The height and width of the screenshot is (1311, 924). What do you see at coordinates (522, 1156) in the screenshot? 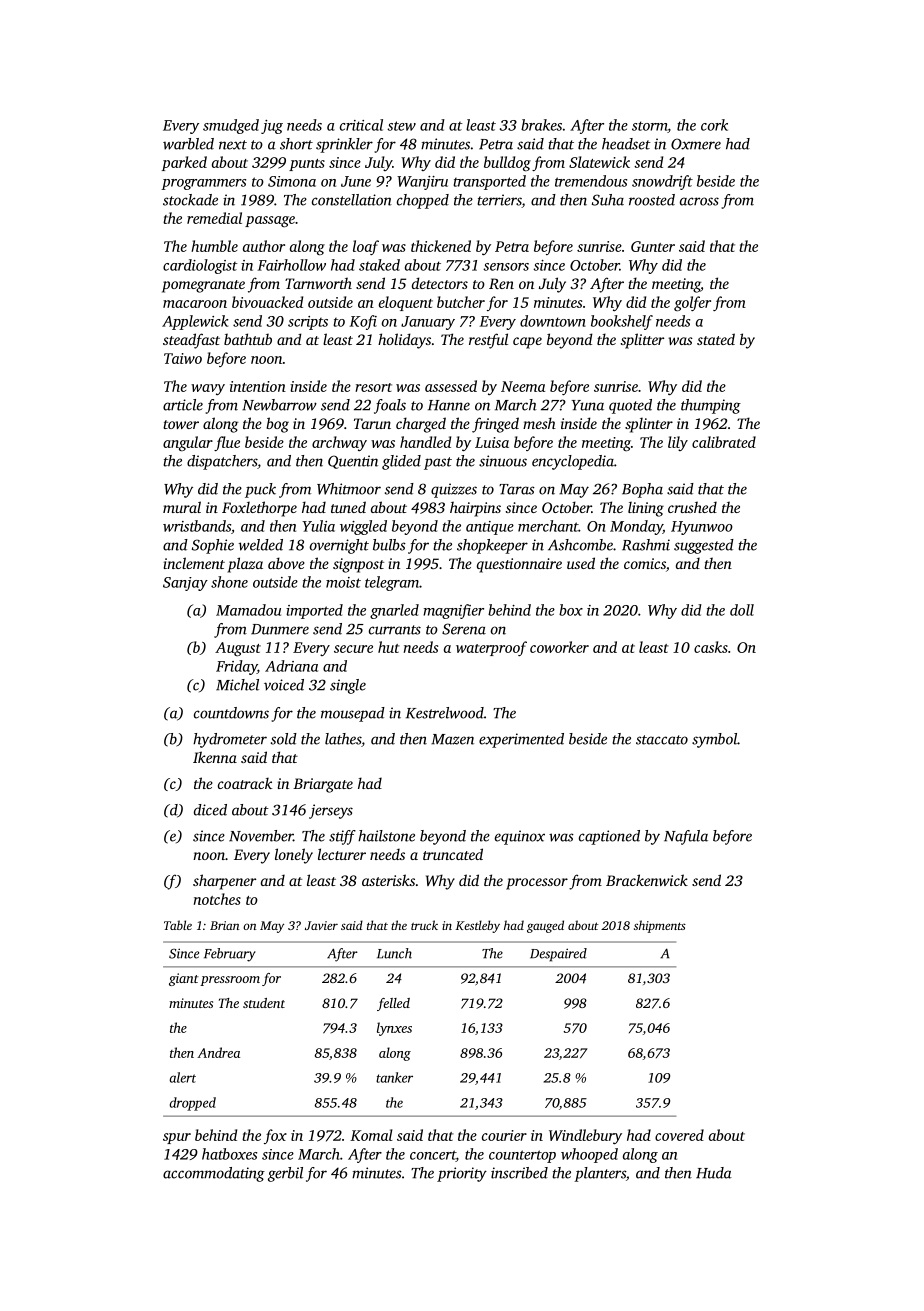
I see `countertop` at bounding box center [522, 1156].
